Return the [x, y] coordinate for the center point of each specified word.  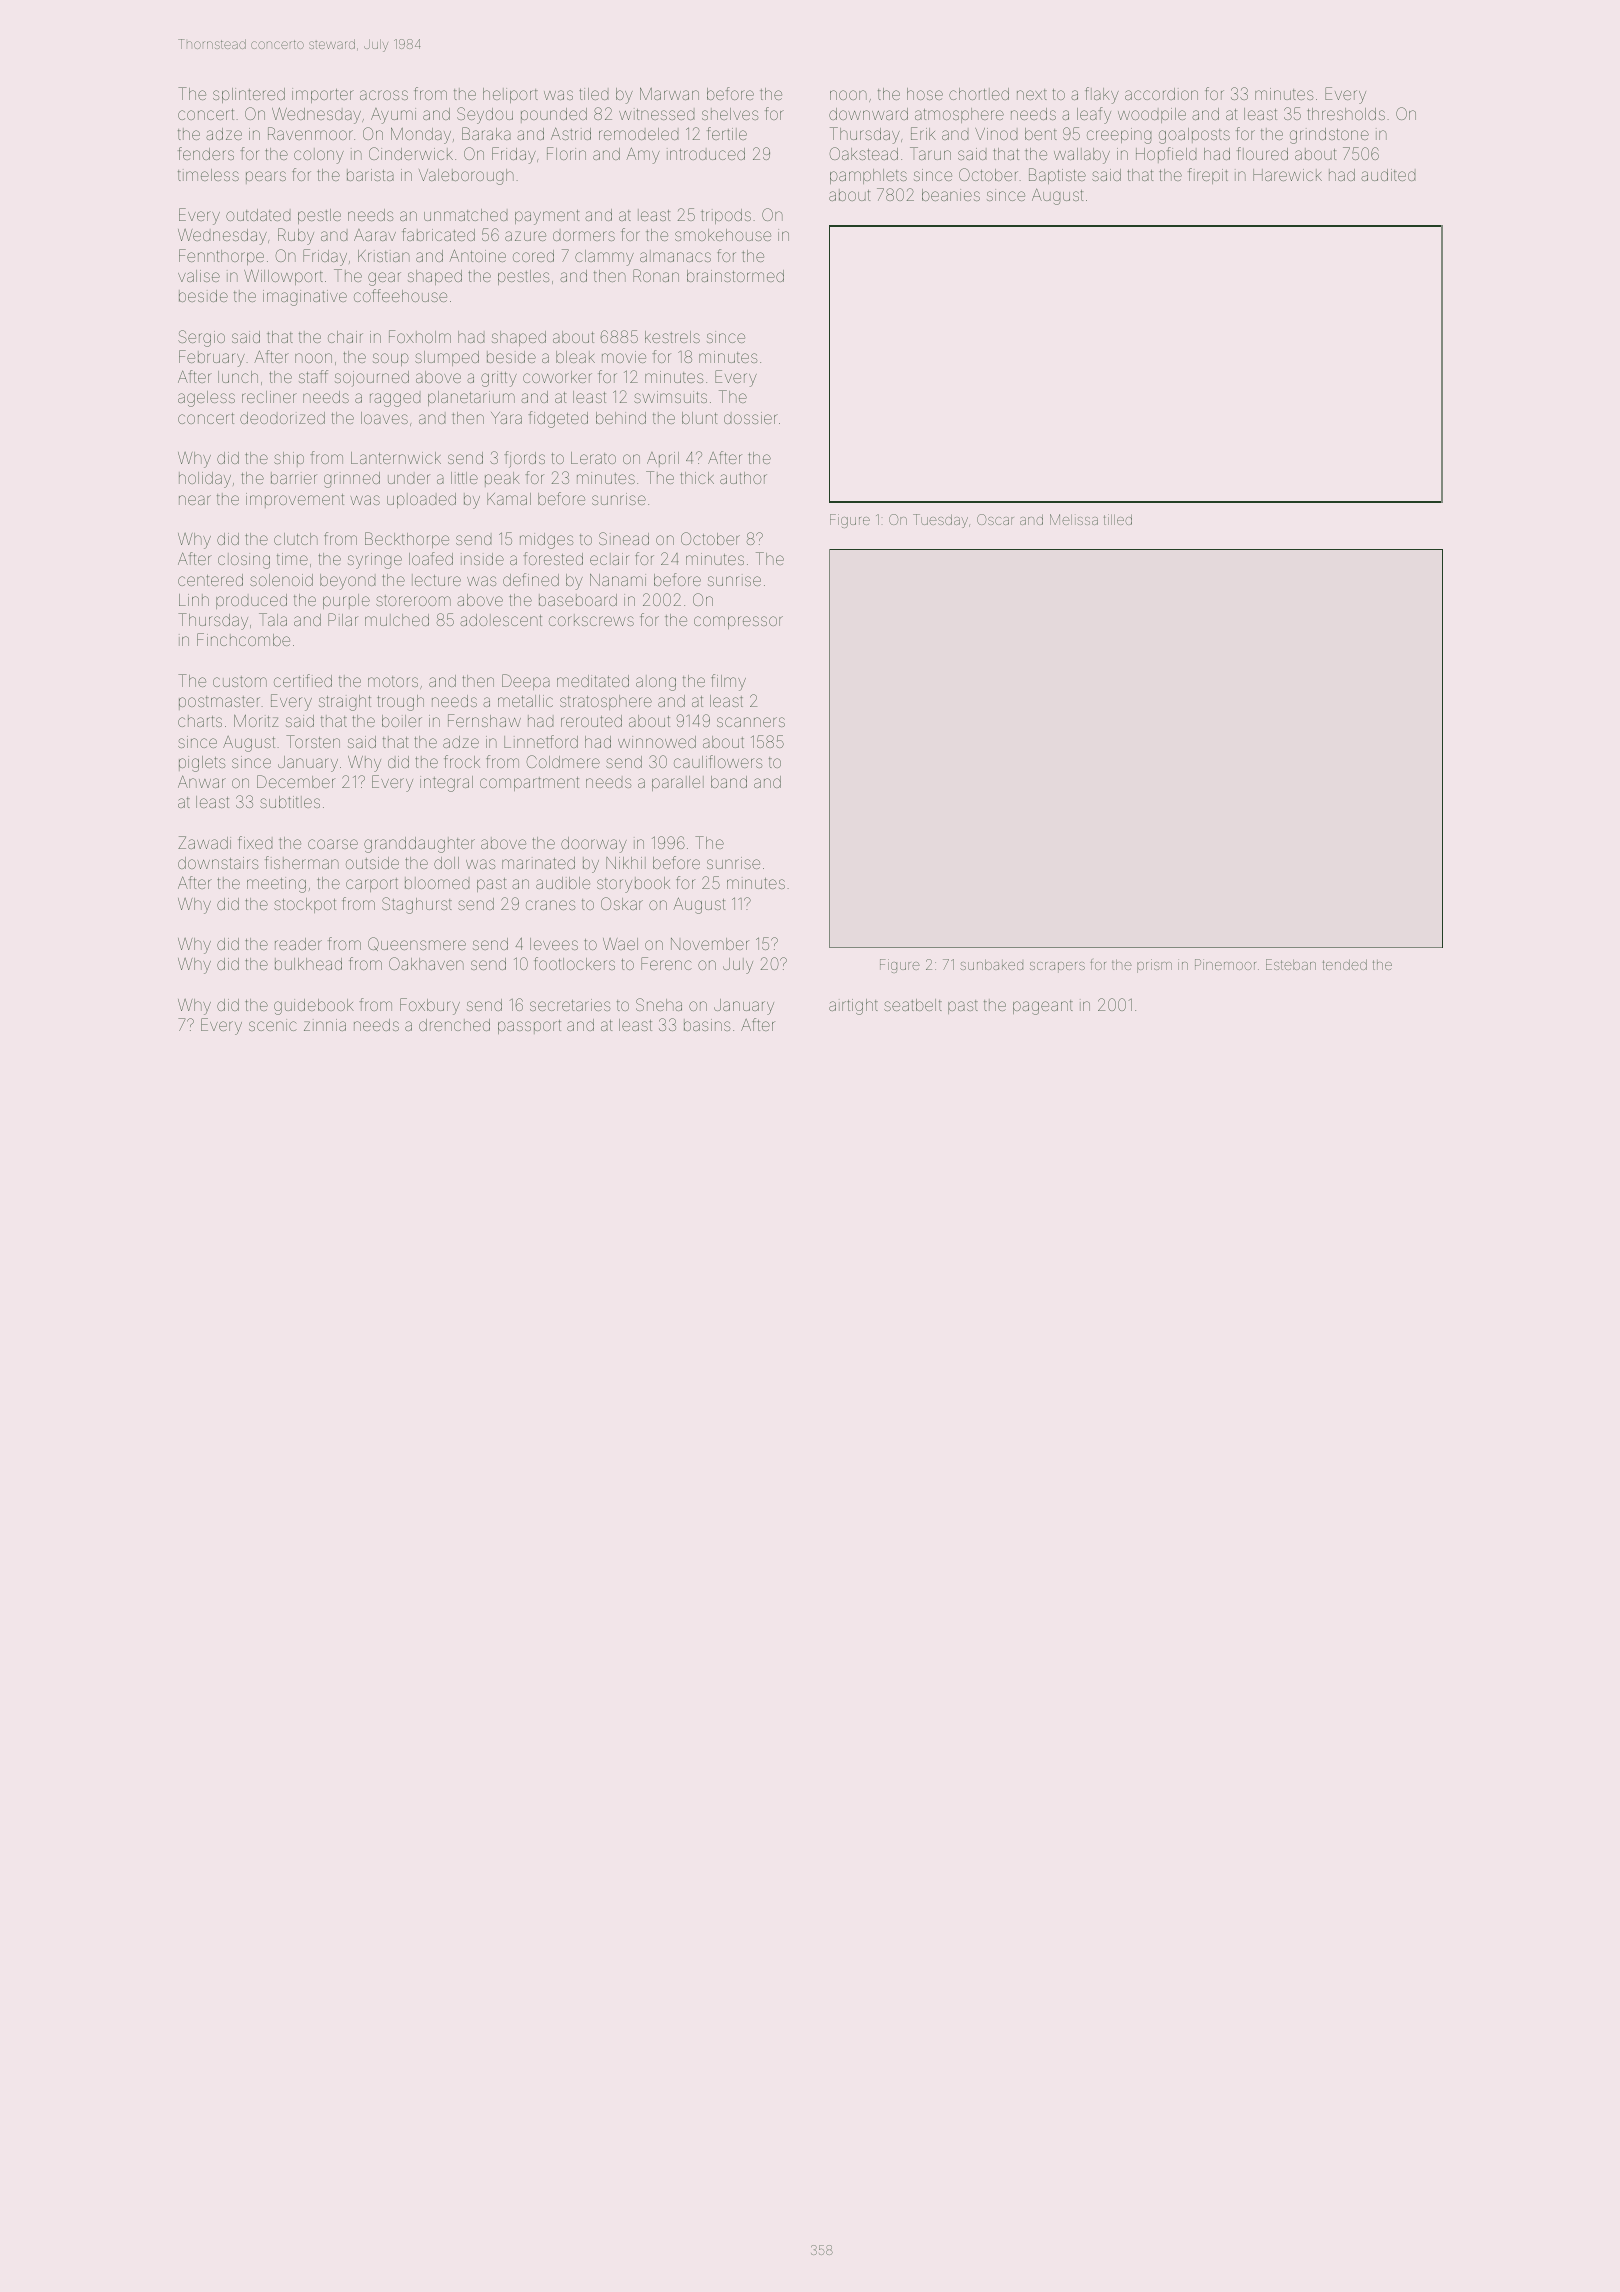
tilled [1118, 519]
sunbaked [991, 964]
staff [313, 376]
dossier [751, 418]
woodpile [1152, 115]
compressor [738, 622]
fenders [206, 153]
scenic [273, 1025]
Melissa [1074, 519]
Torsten [313, 741]
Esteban [1291, 964]
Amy [643, 155]
